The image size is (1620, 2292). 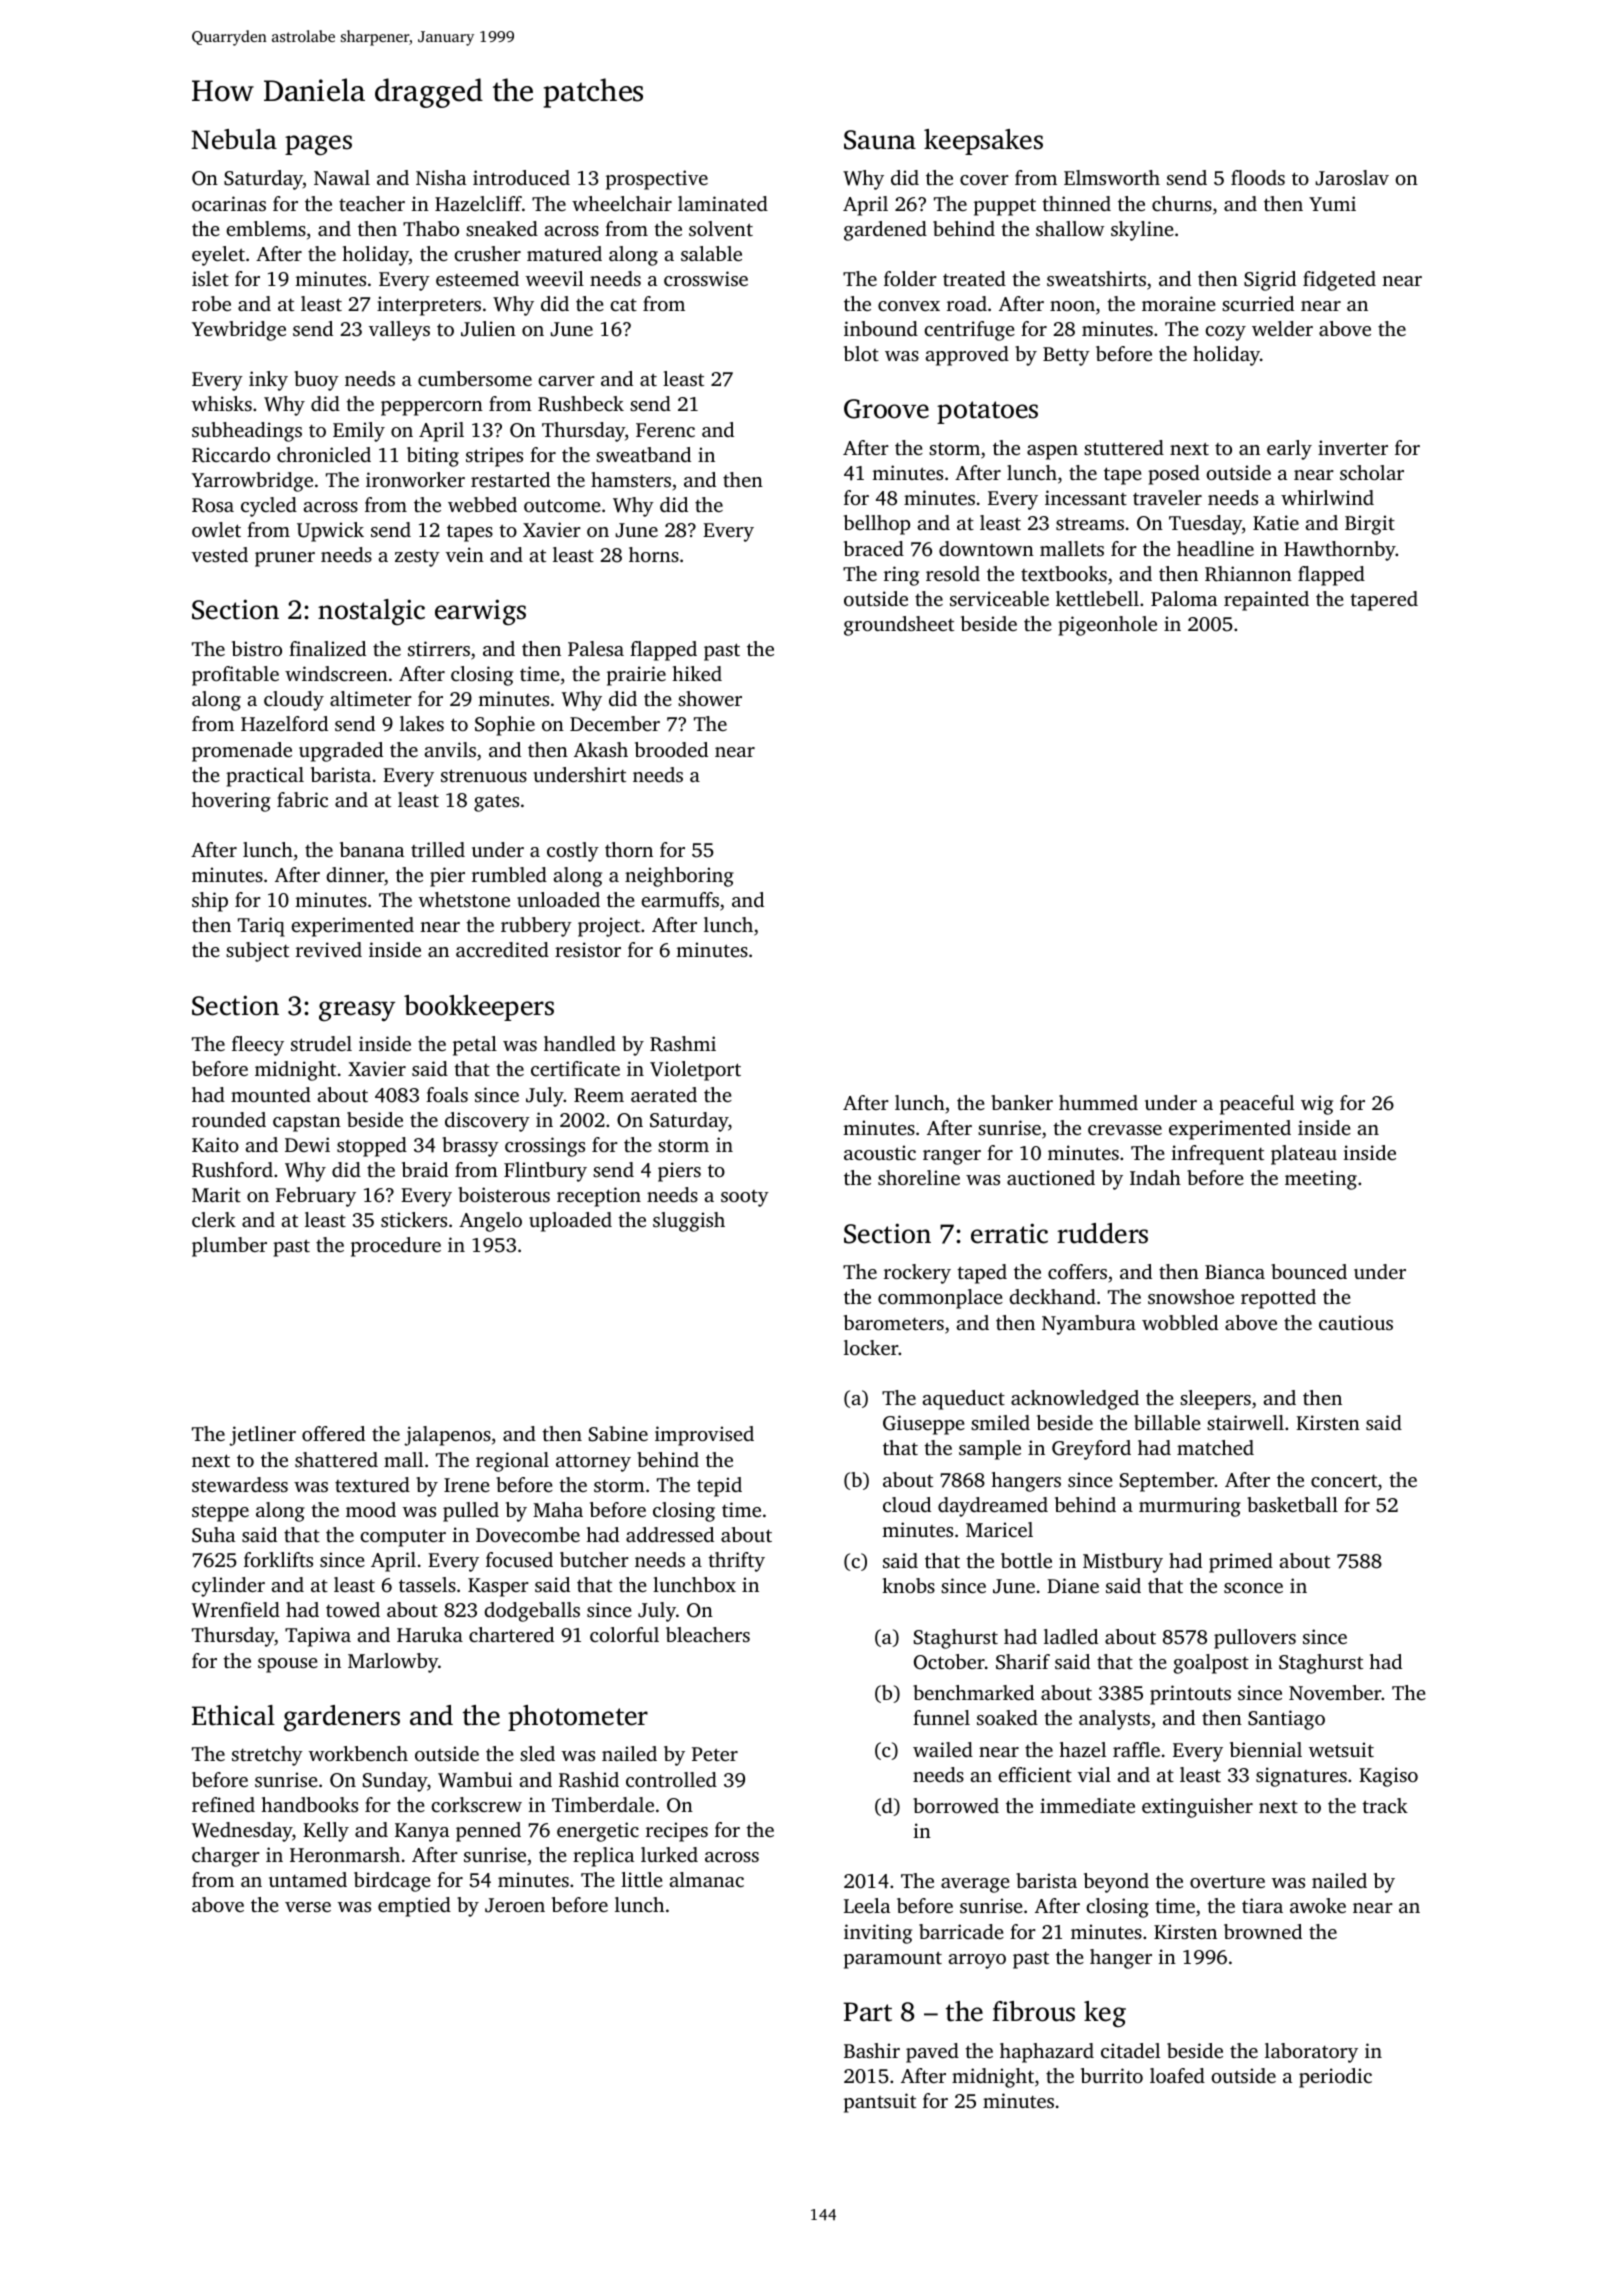 What do you see at coordinates (861, 353) in the page?
I see `blot` at bounding box center [861, 353].
